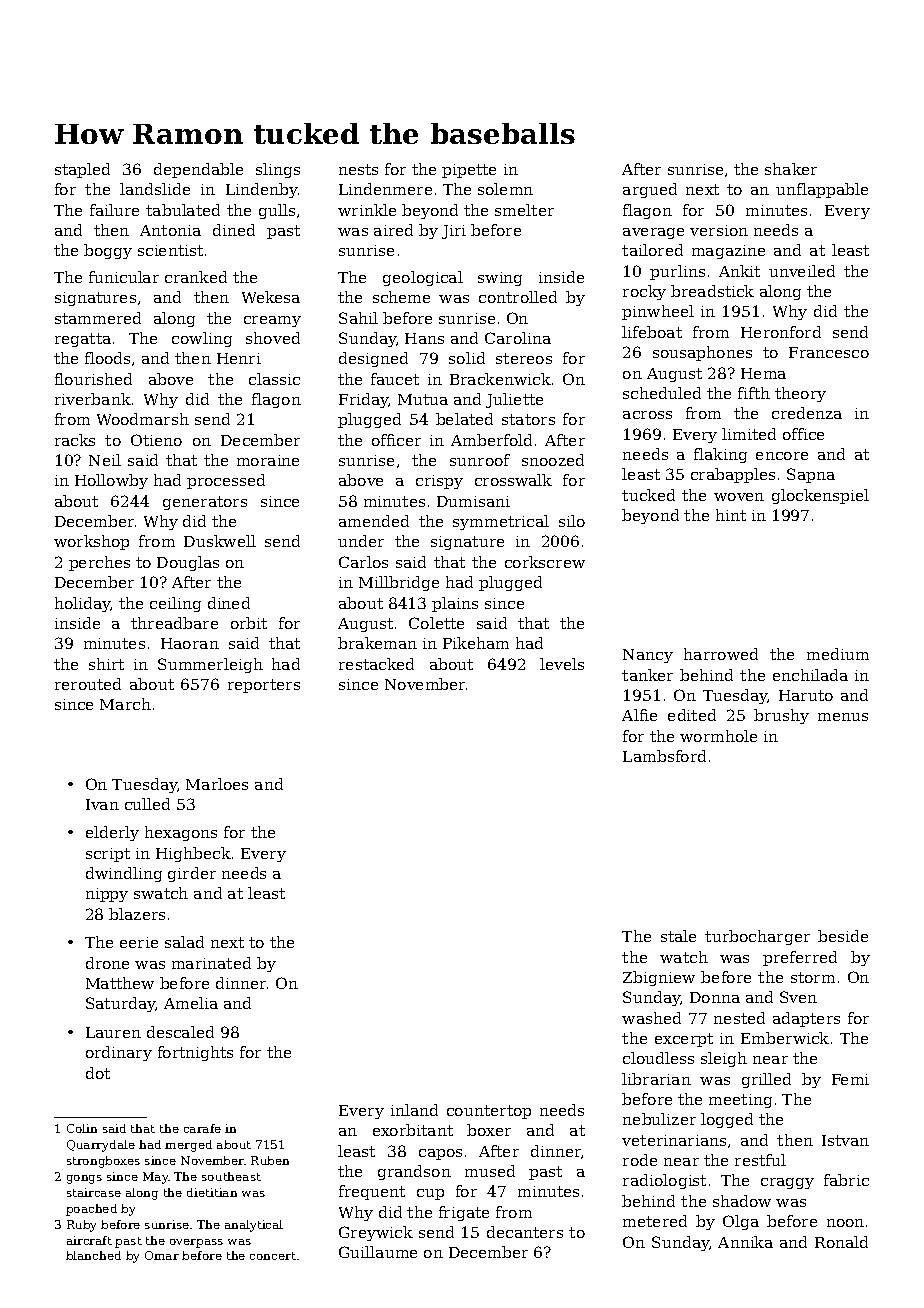 The image size is (924, 1308). What do you see at coordinates (791, 169) in the screenshot?
I see `shaker` at bounding box center [791, 169].
